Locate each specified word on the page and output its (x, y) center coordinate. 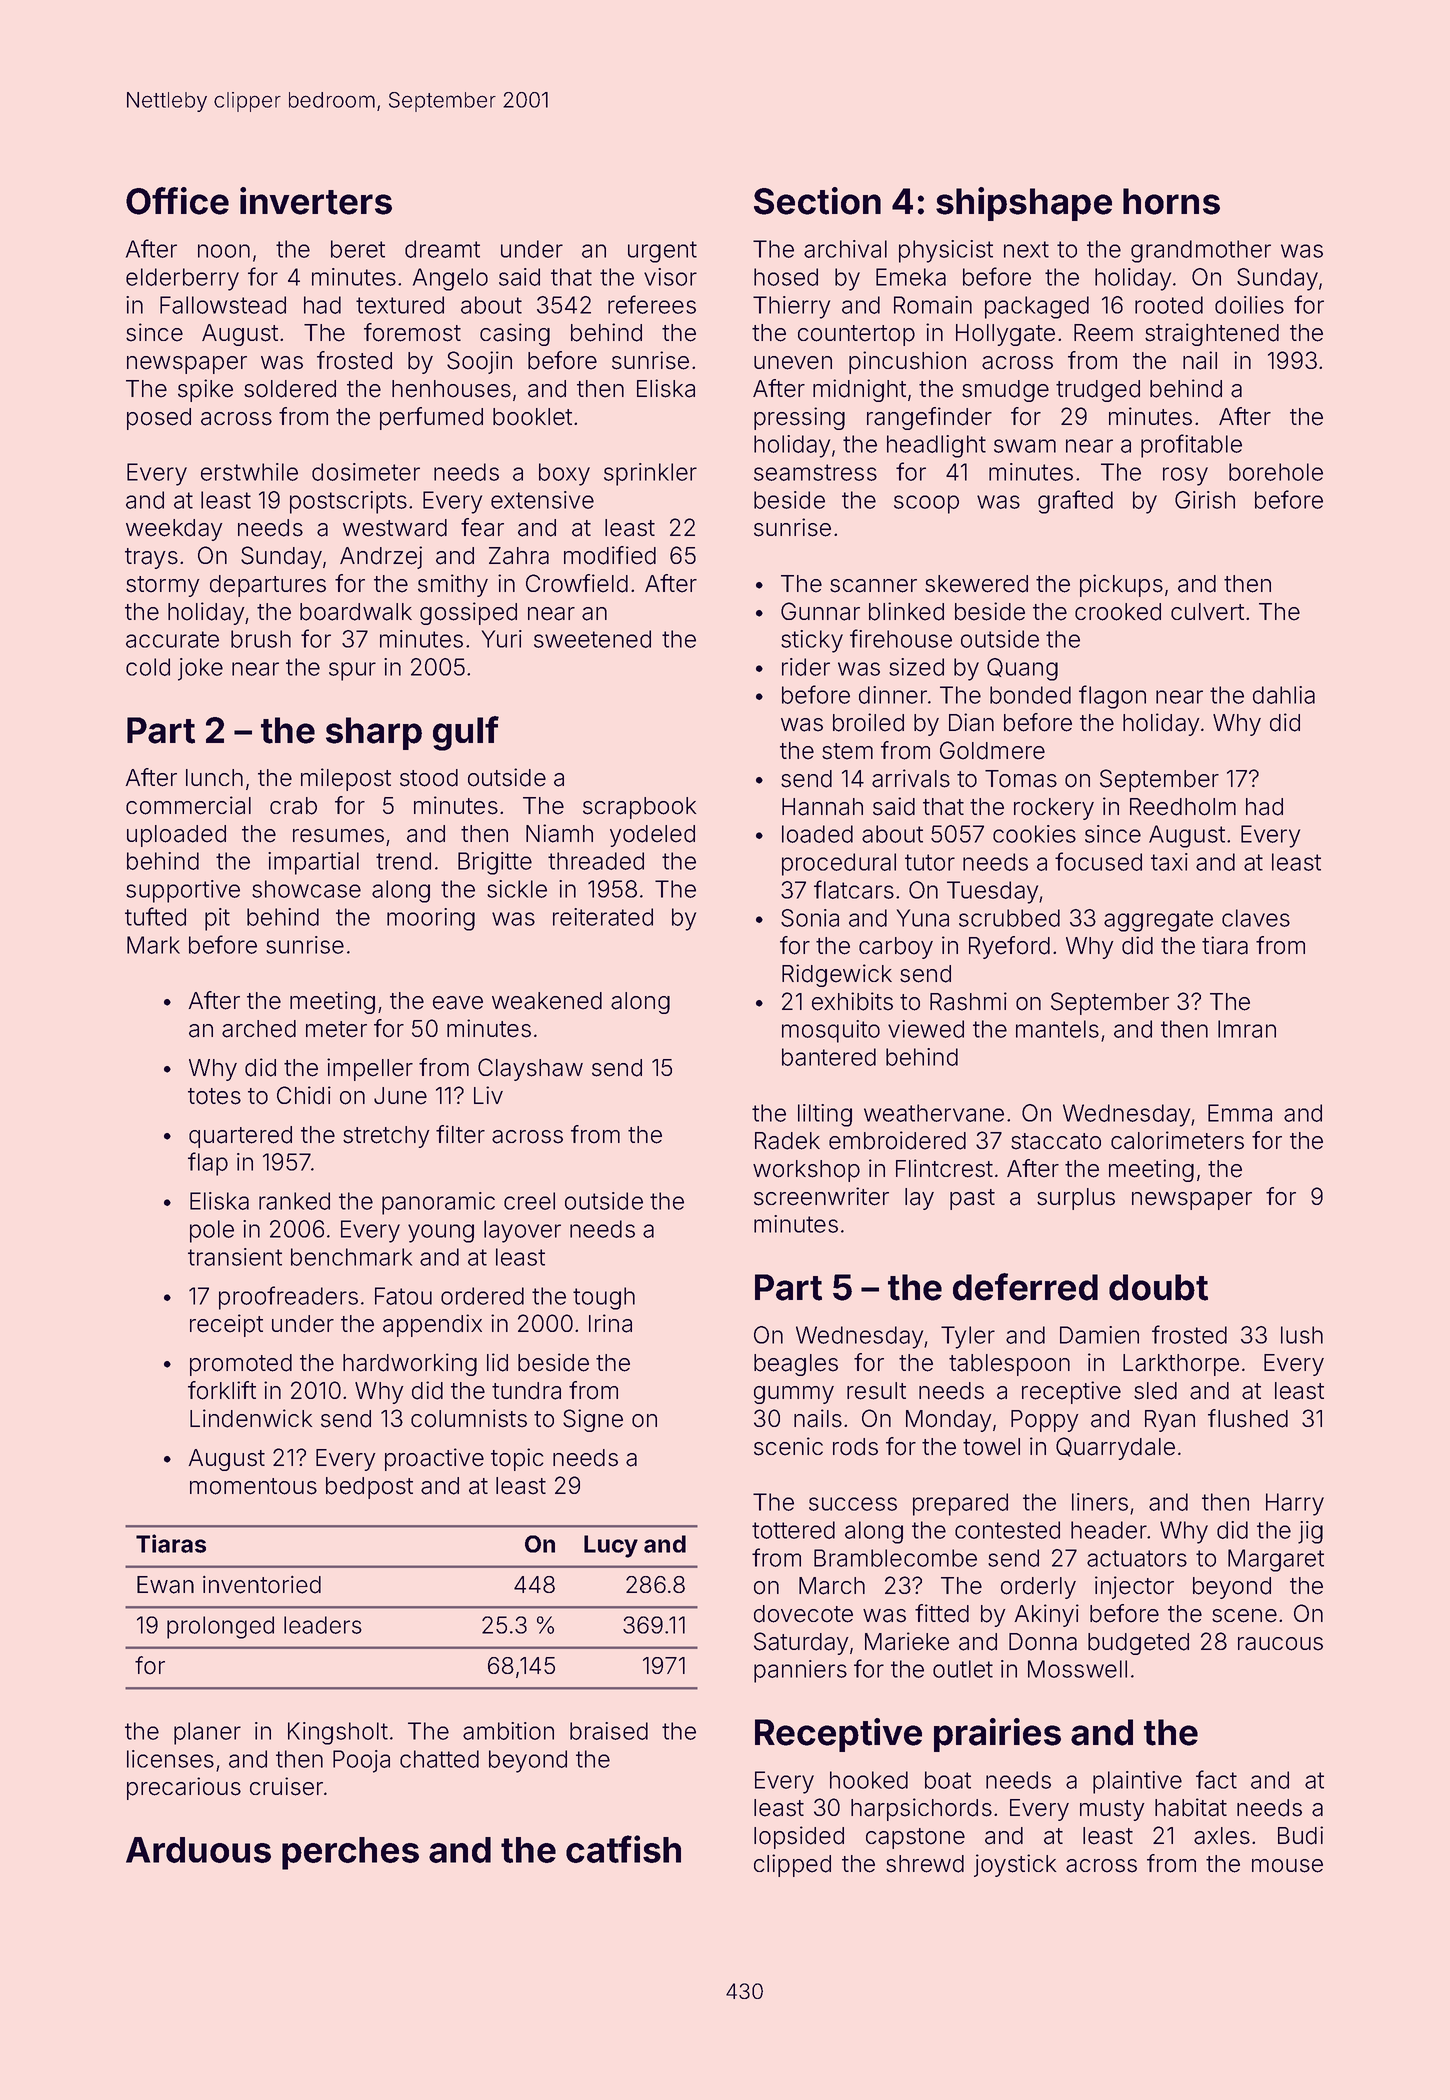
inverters (316, 201)
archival (845, 249)
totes (214, 1096)
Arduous (198, 1850)
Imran (1247, 1029)
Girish (1205, 500)
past (972, 1199)
